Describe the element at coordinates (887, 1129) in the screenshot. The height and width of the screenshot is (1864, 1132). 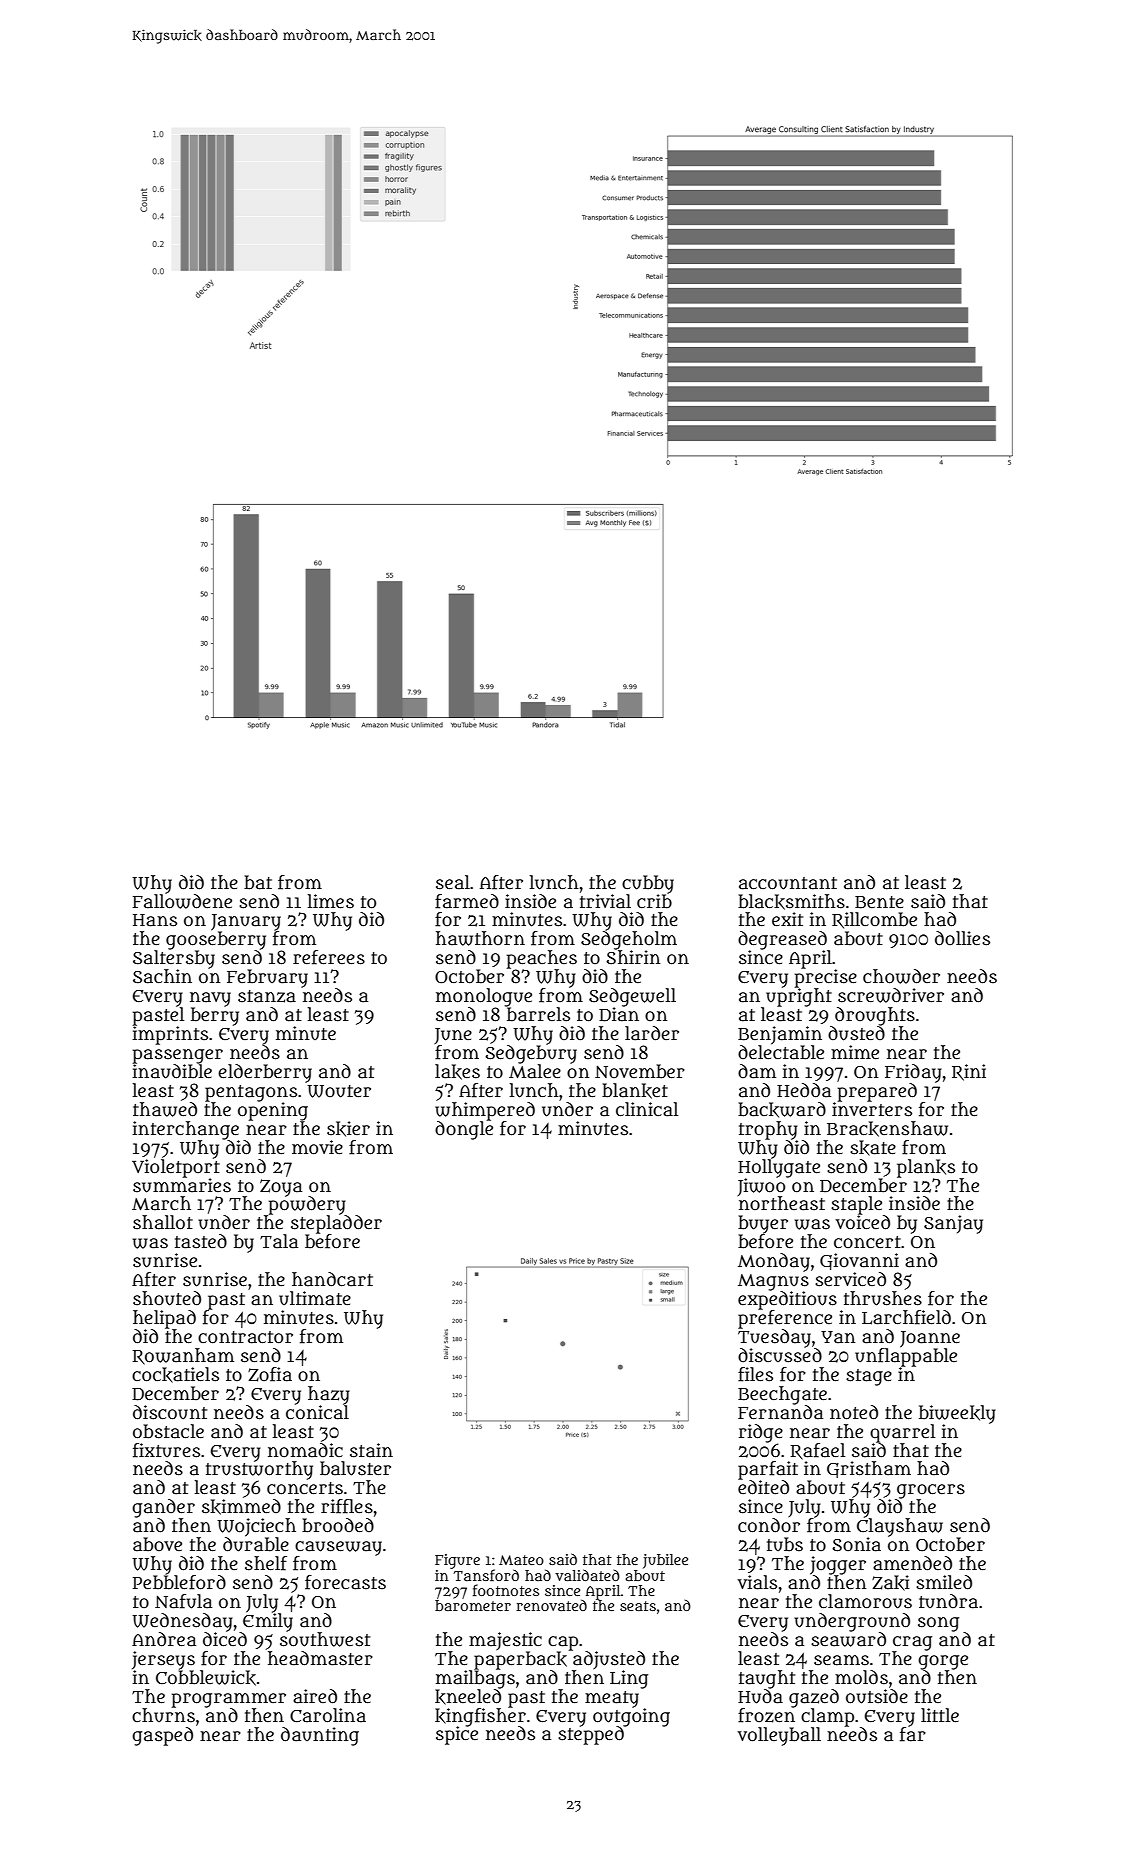
I see `Brackenshaw` at that location.
